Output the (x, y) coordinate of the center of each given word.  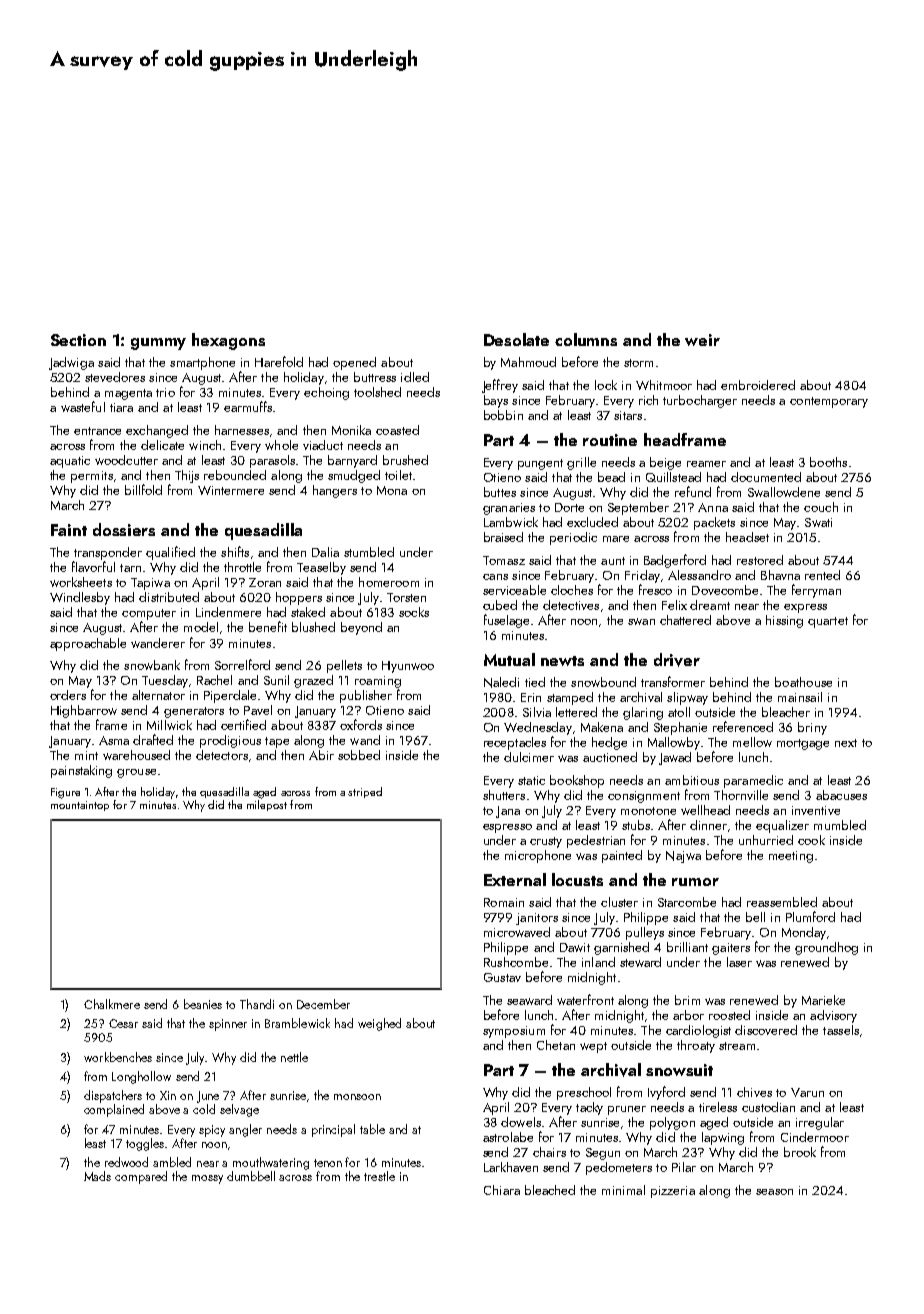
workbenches (118, 1057)
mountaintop (80, 806)
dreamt (710, 605)
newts (562, 661)
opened (354, 363)
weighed (379, 1024)
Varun (807, 1092)
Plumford (810, 916)
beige (665, 463)
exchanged (157, 431)
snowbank (152, 665)
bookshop (577, 781)
